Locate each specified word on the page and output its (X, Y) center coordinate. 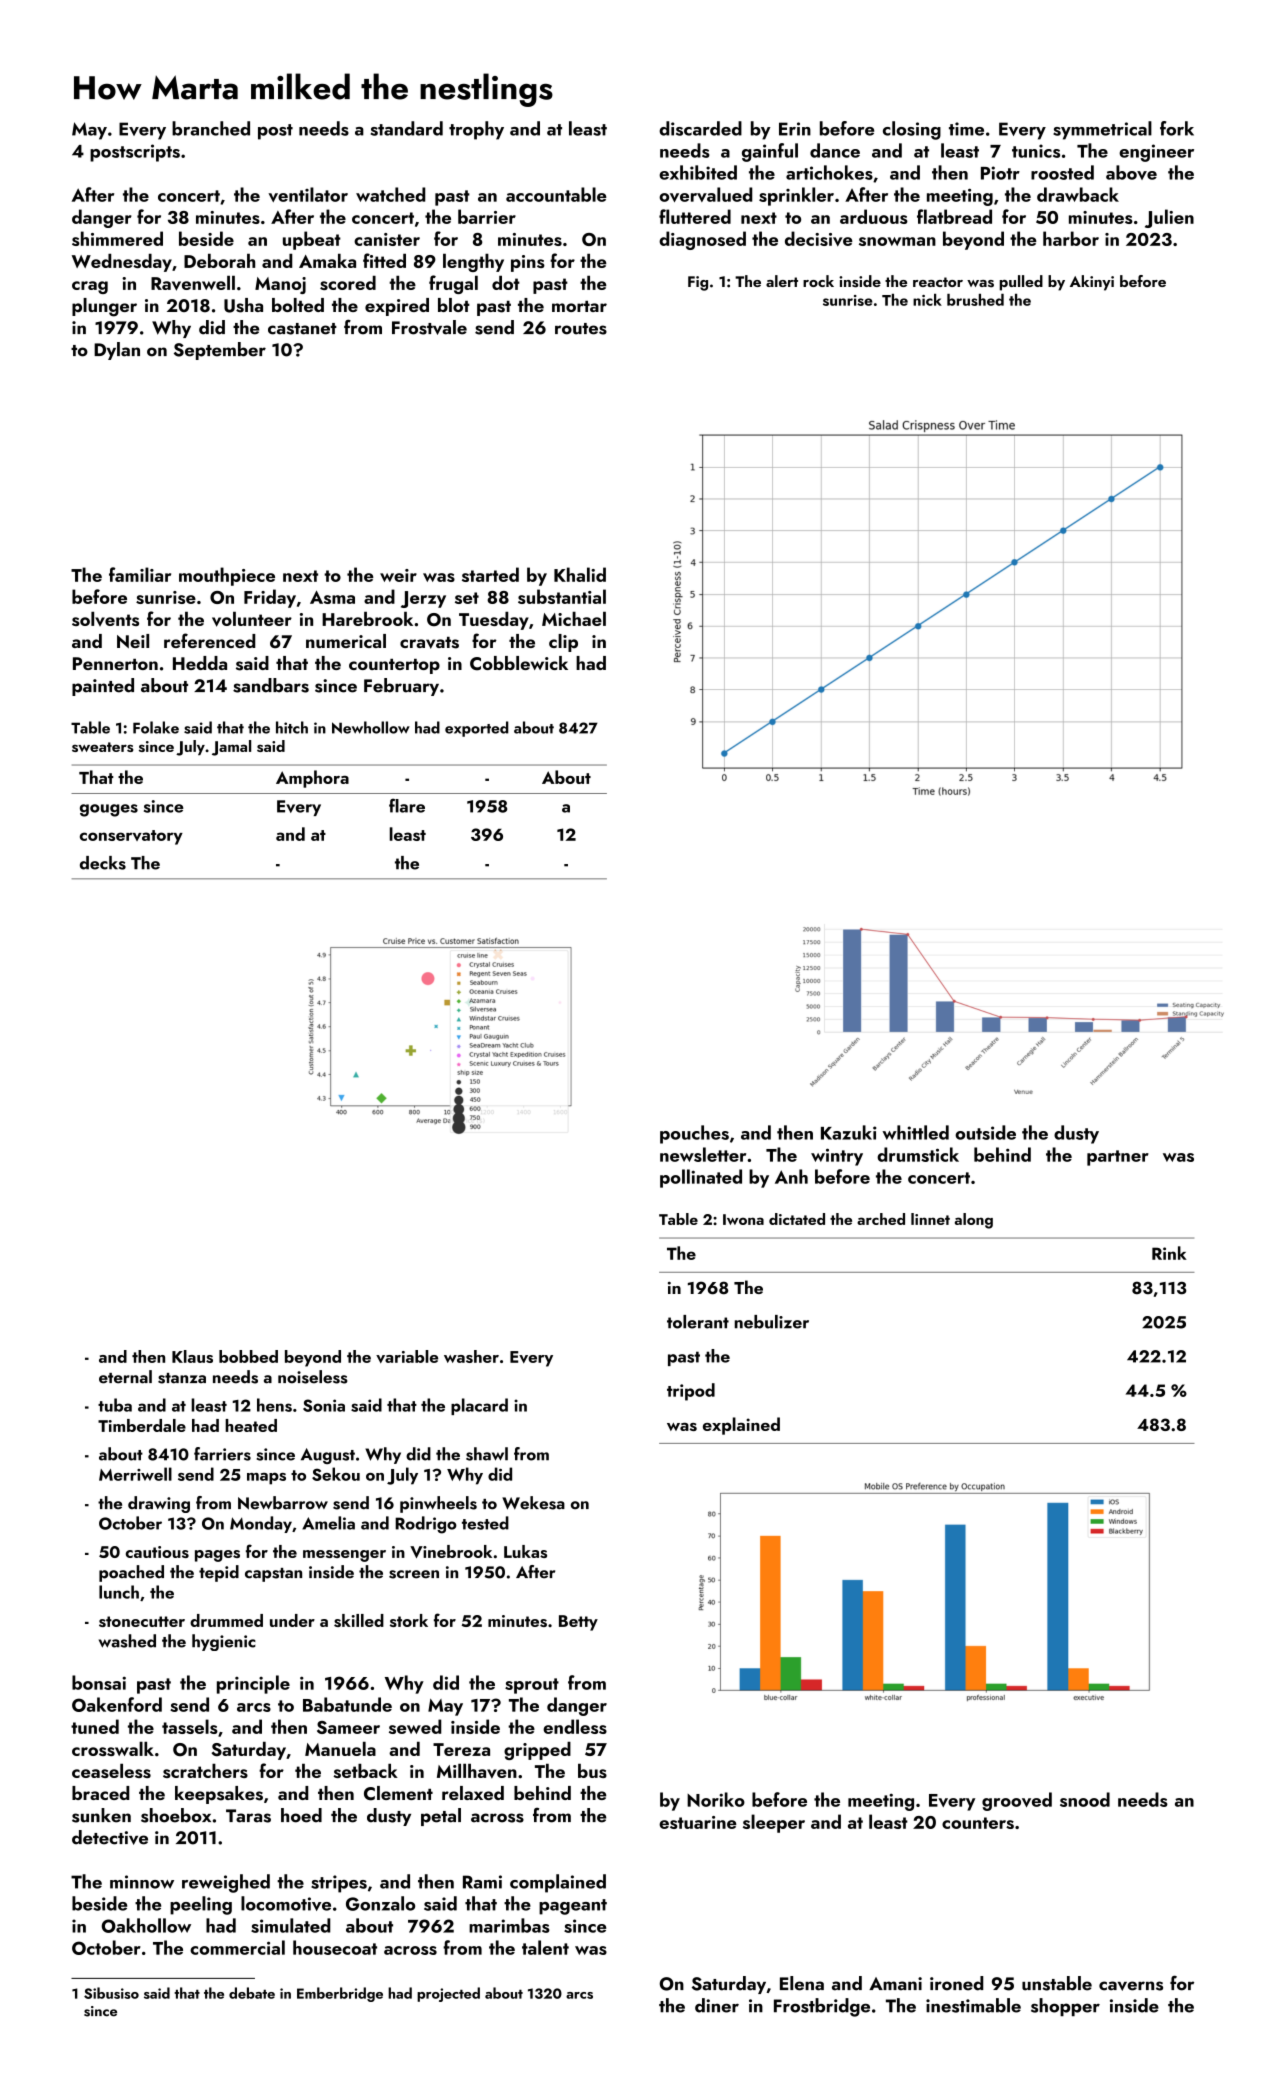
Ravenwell (193, 283)
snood (1085, 1799)
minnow (142, 1882)
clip (563, 643)
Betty (578, 1623)
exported (477, 729)
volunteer (252, 619)
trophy (476, 130)
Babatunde (347, 1704)
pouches (694, 1134)
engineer (1156, 153)
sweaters (103, 747)
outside (985, 1132)
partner (1118, 1158)
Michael (574, 619)
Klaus (192, 1356)
